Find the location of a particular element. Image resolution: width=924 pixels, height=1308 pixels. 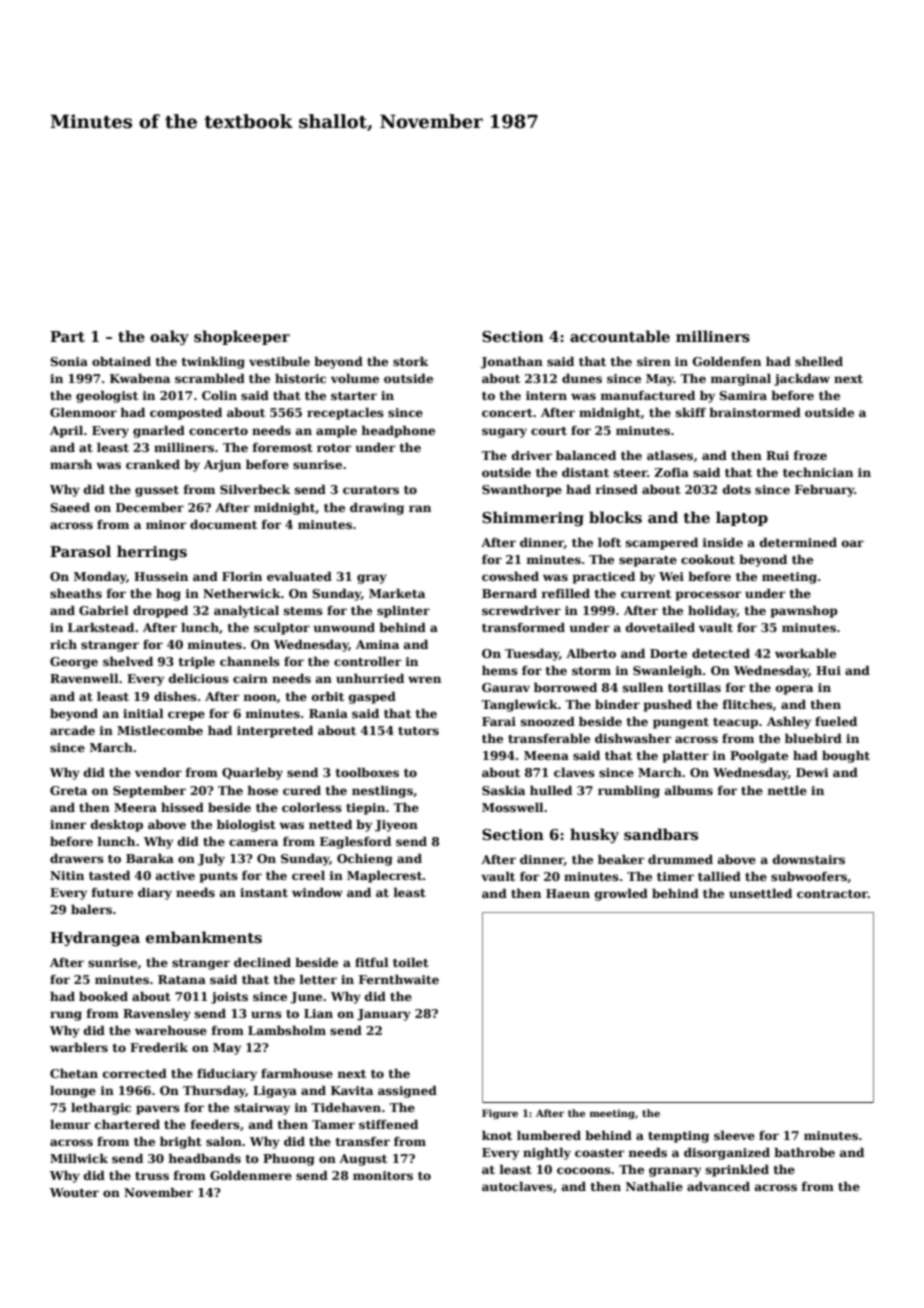

booked is located at coordinates (103, 996).
